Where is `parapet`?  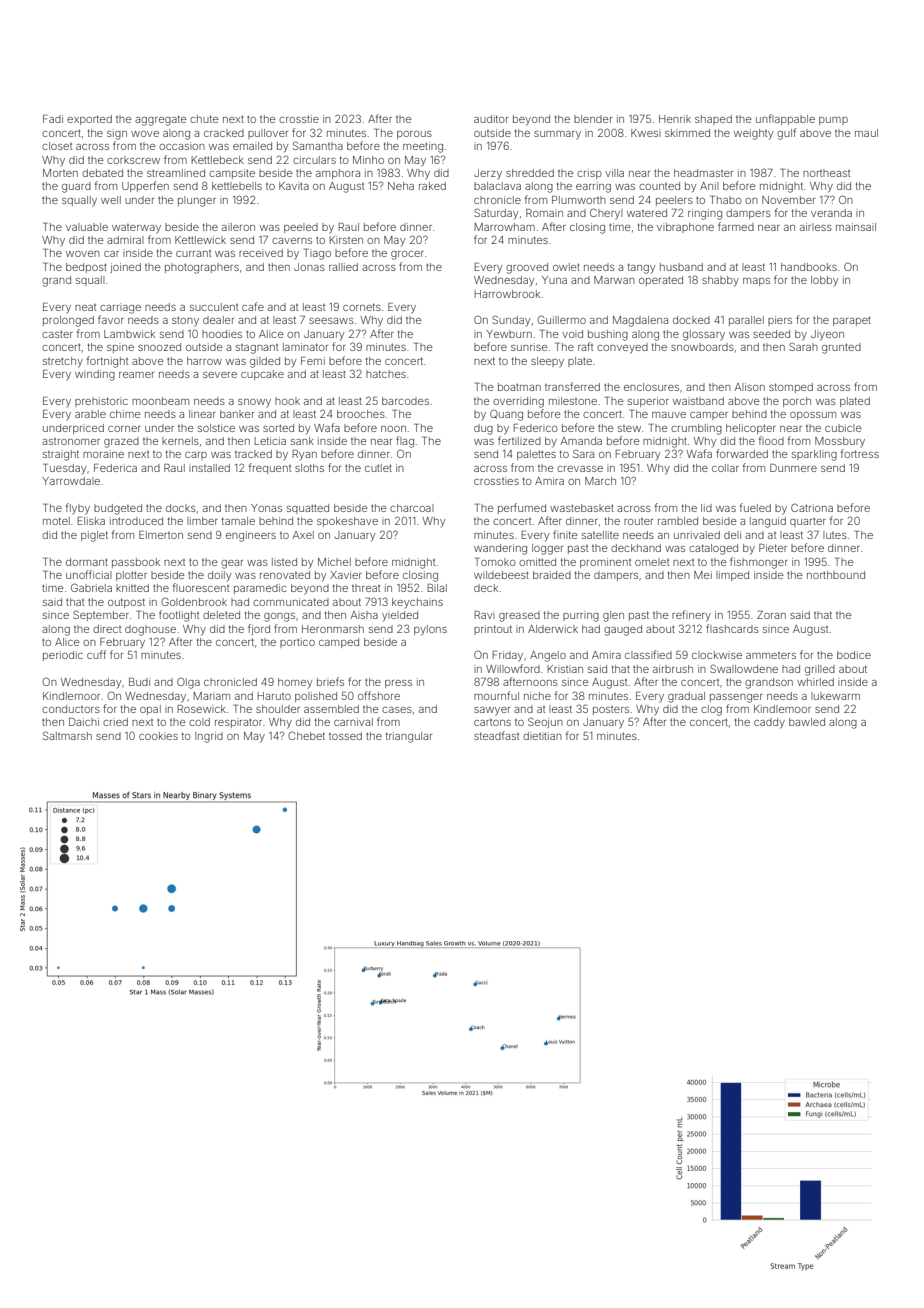 parapet is located at coordinates (852, 321).
